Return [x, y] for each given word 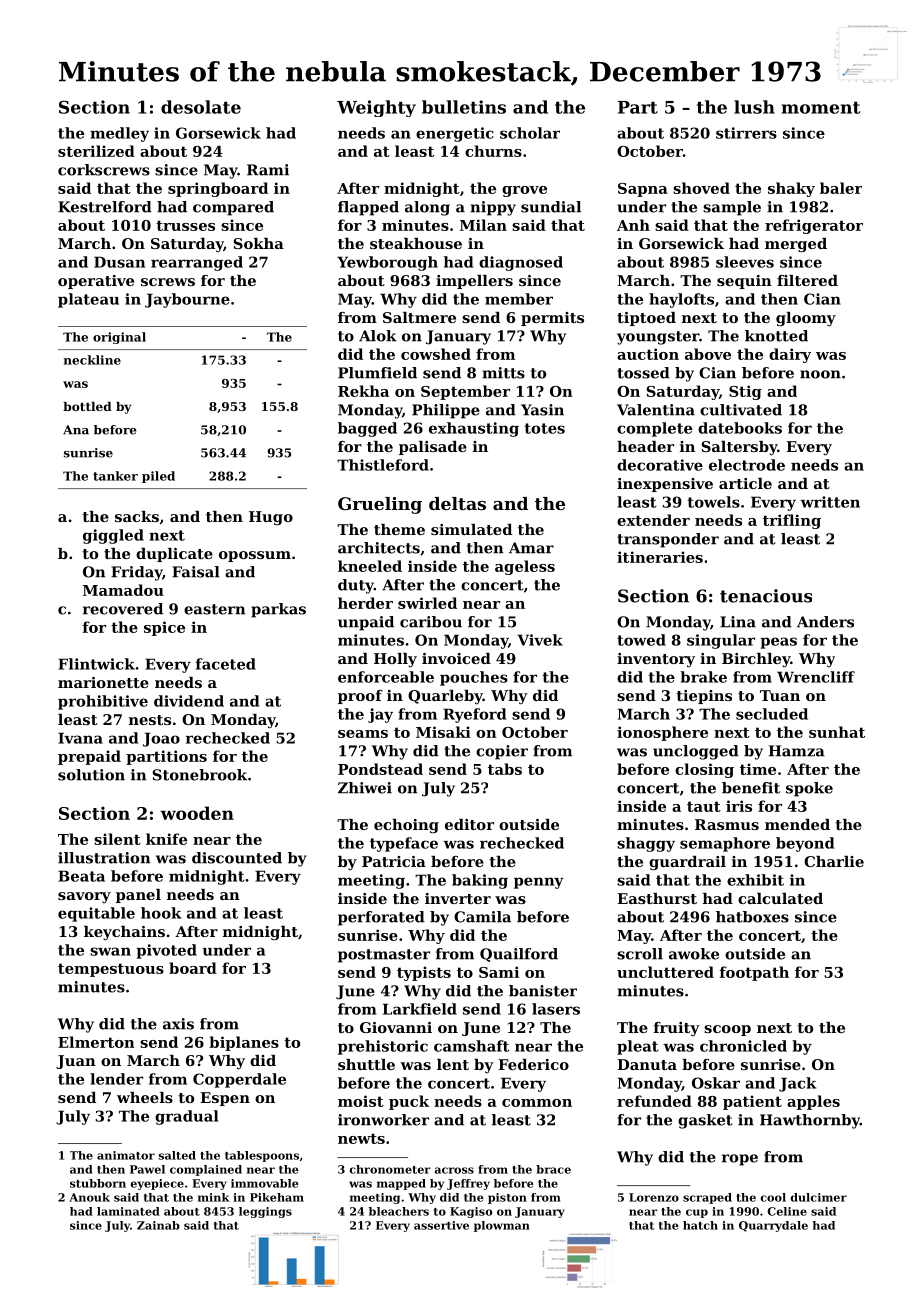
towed [641, 640]
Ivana [80, 738]
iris [739, 806]
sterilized [96, 151]
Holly [395, 660]
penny [539, 883]
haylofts [681, 300]
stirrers [746, 133]
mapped [401, 1184]
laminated [128, 1211]
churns [493, 151]
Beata [81, 876]
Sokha [258, 243]
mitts [503, 373]
